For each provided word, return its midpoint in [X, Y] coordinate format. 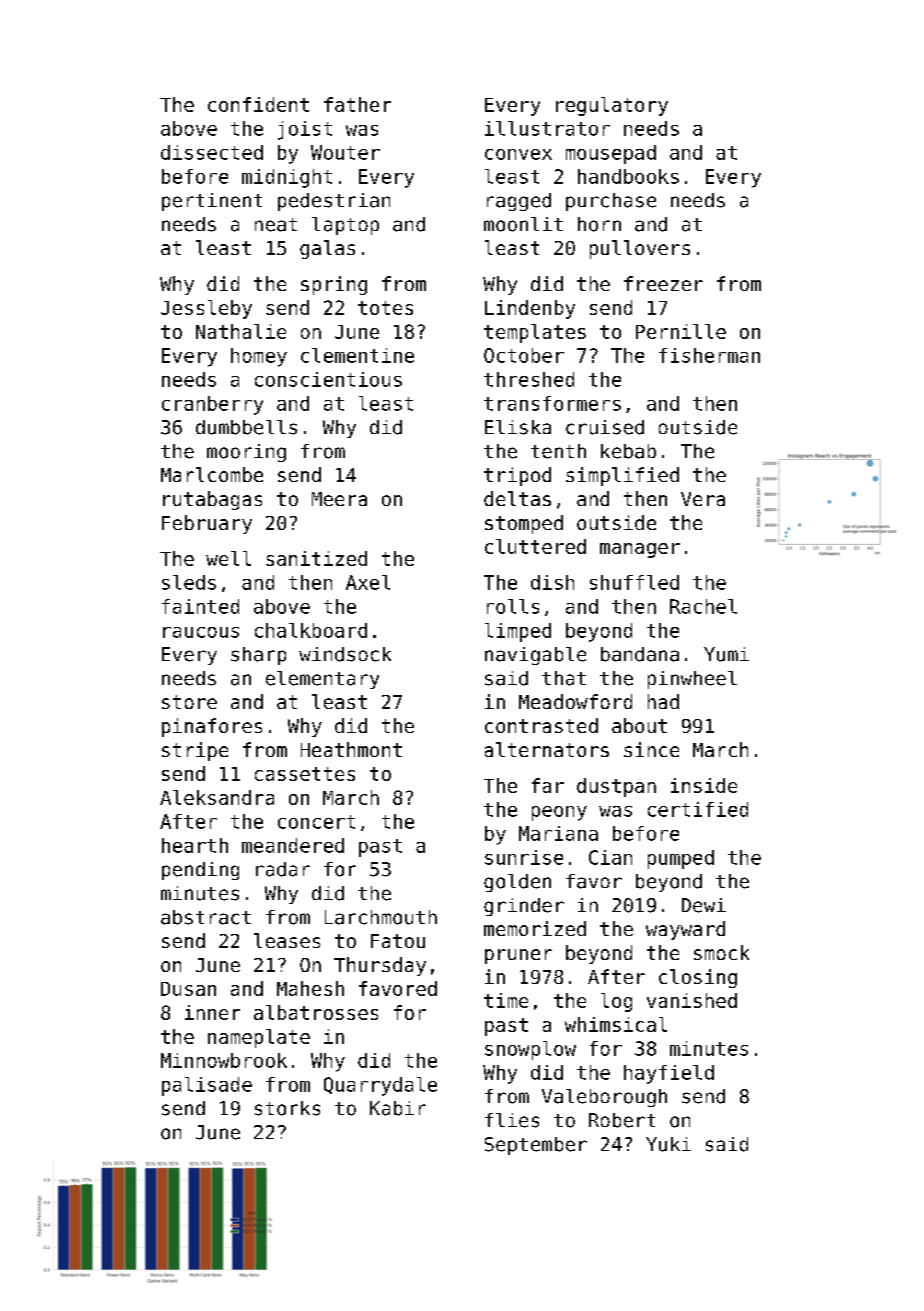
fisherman [709, 355]
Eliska [518, 427]
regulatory [612, 106]
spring [334, 285]
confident [258, 104]
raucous [201, 632]
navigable [535, 656]
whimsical [616, 1024]
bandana [640, 654]
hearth [195, 845]
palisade [207, 1086]
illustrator [547, 128]
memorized [535, 928]
